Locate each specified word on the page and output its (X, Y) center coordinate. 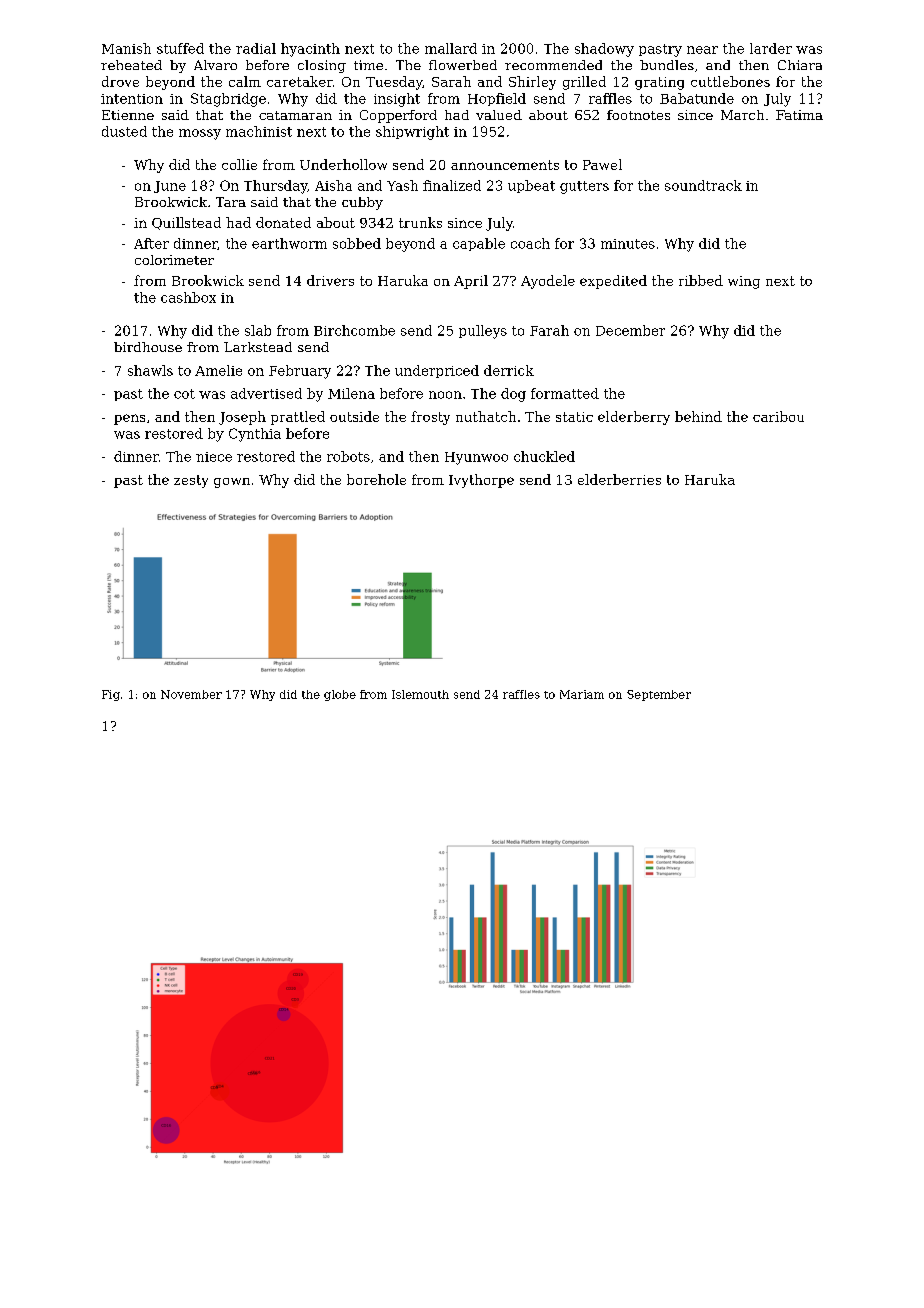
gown (232, 483)
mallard (451, 48)
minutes (628, 244)
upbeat (531, 186)
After (151, 243)
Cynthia (255, 435)
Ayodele (548, 282)
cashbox (188, 297)
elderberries (619, 479)
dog (513, 395)
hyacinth (310, 50)
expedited (613, 282)
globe (340, 695)
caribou (778, 416)
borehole (376, 479)
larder (771, 48)
